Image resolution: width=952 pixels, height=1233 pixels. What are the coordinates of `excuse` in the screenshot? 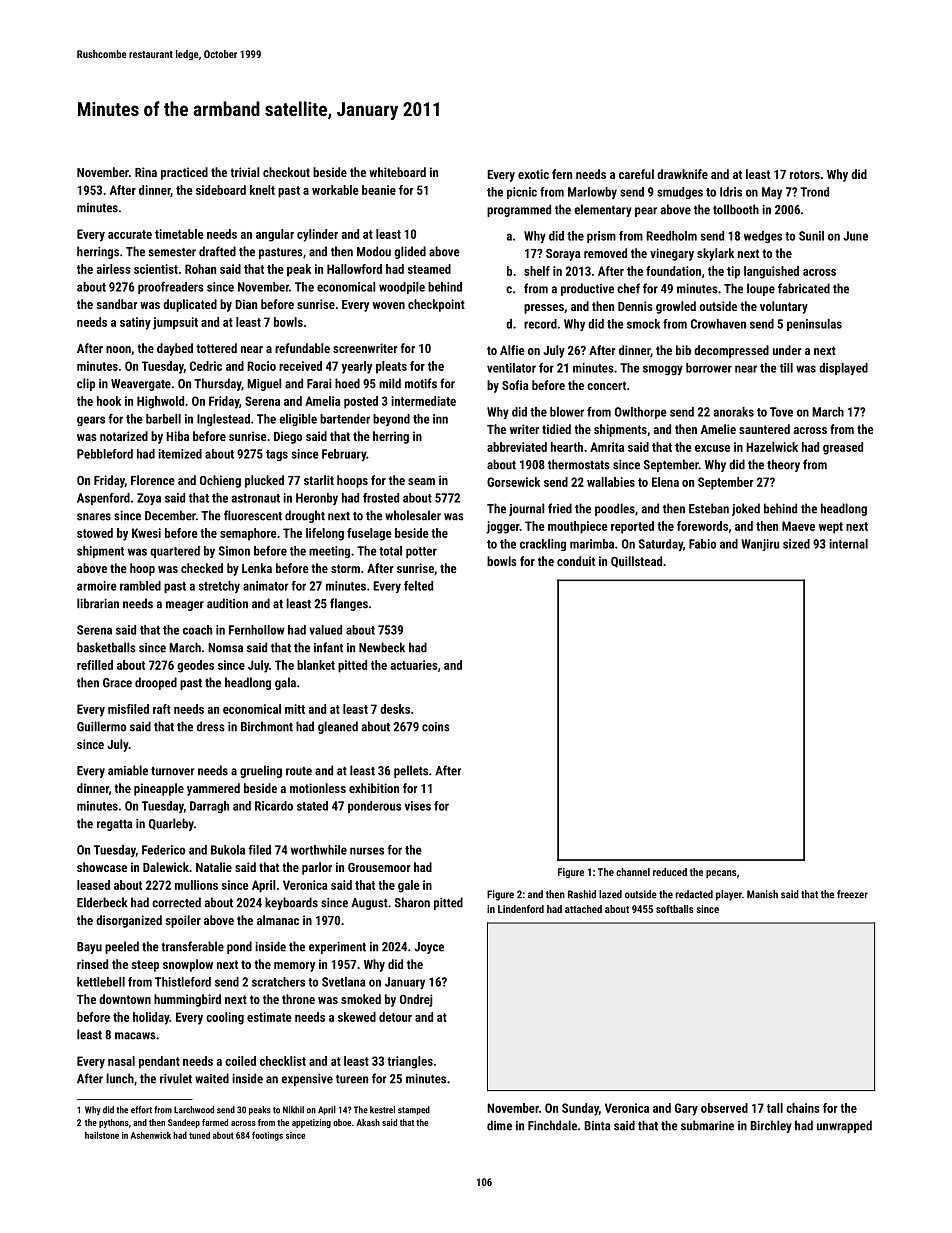 It's located at (712, 448).
